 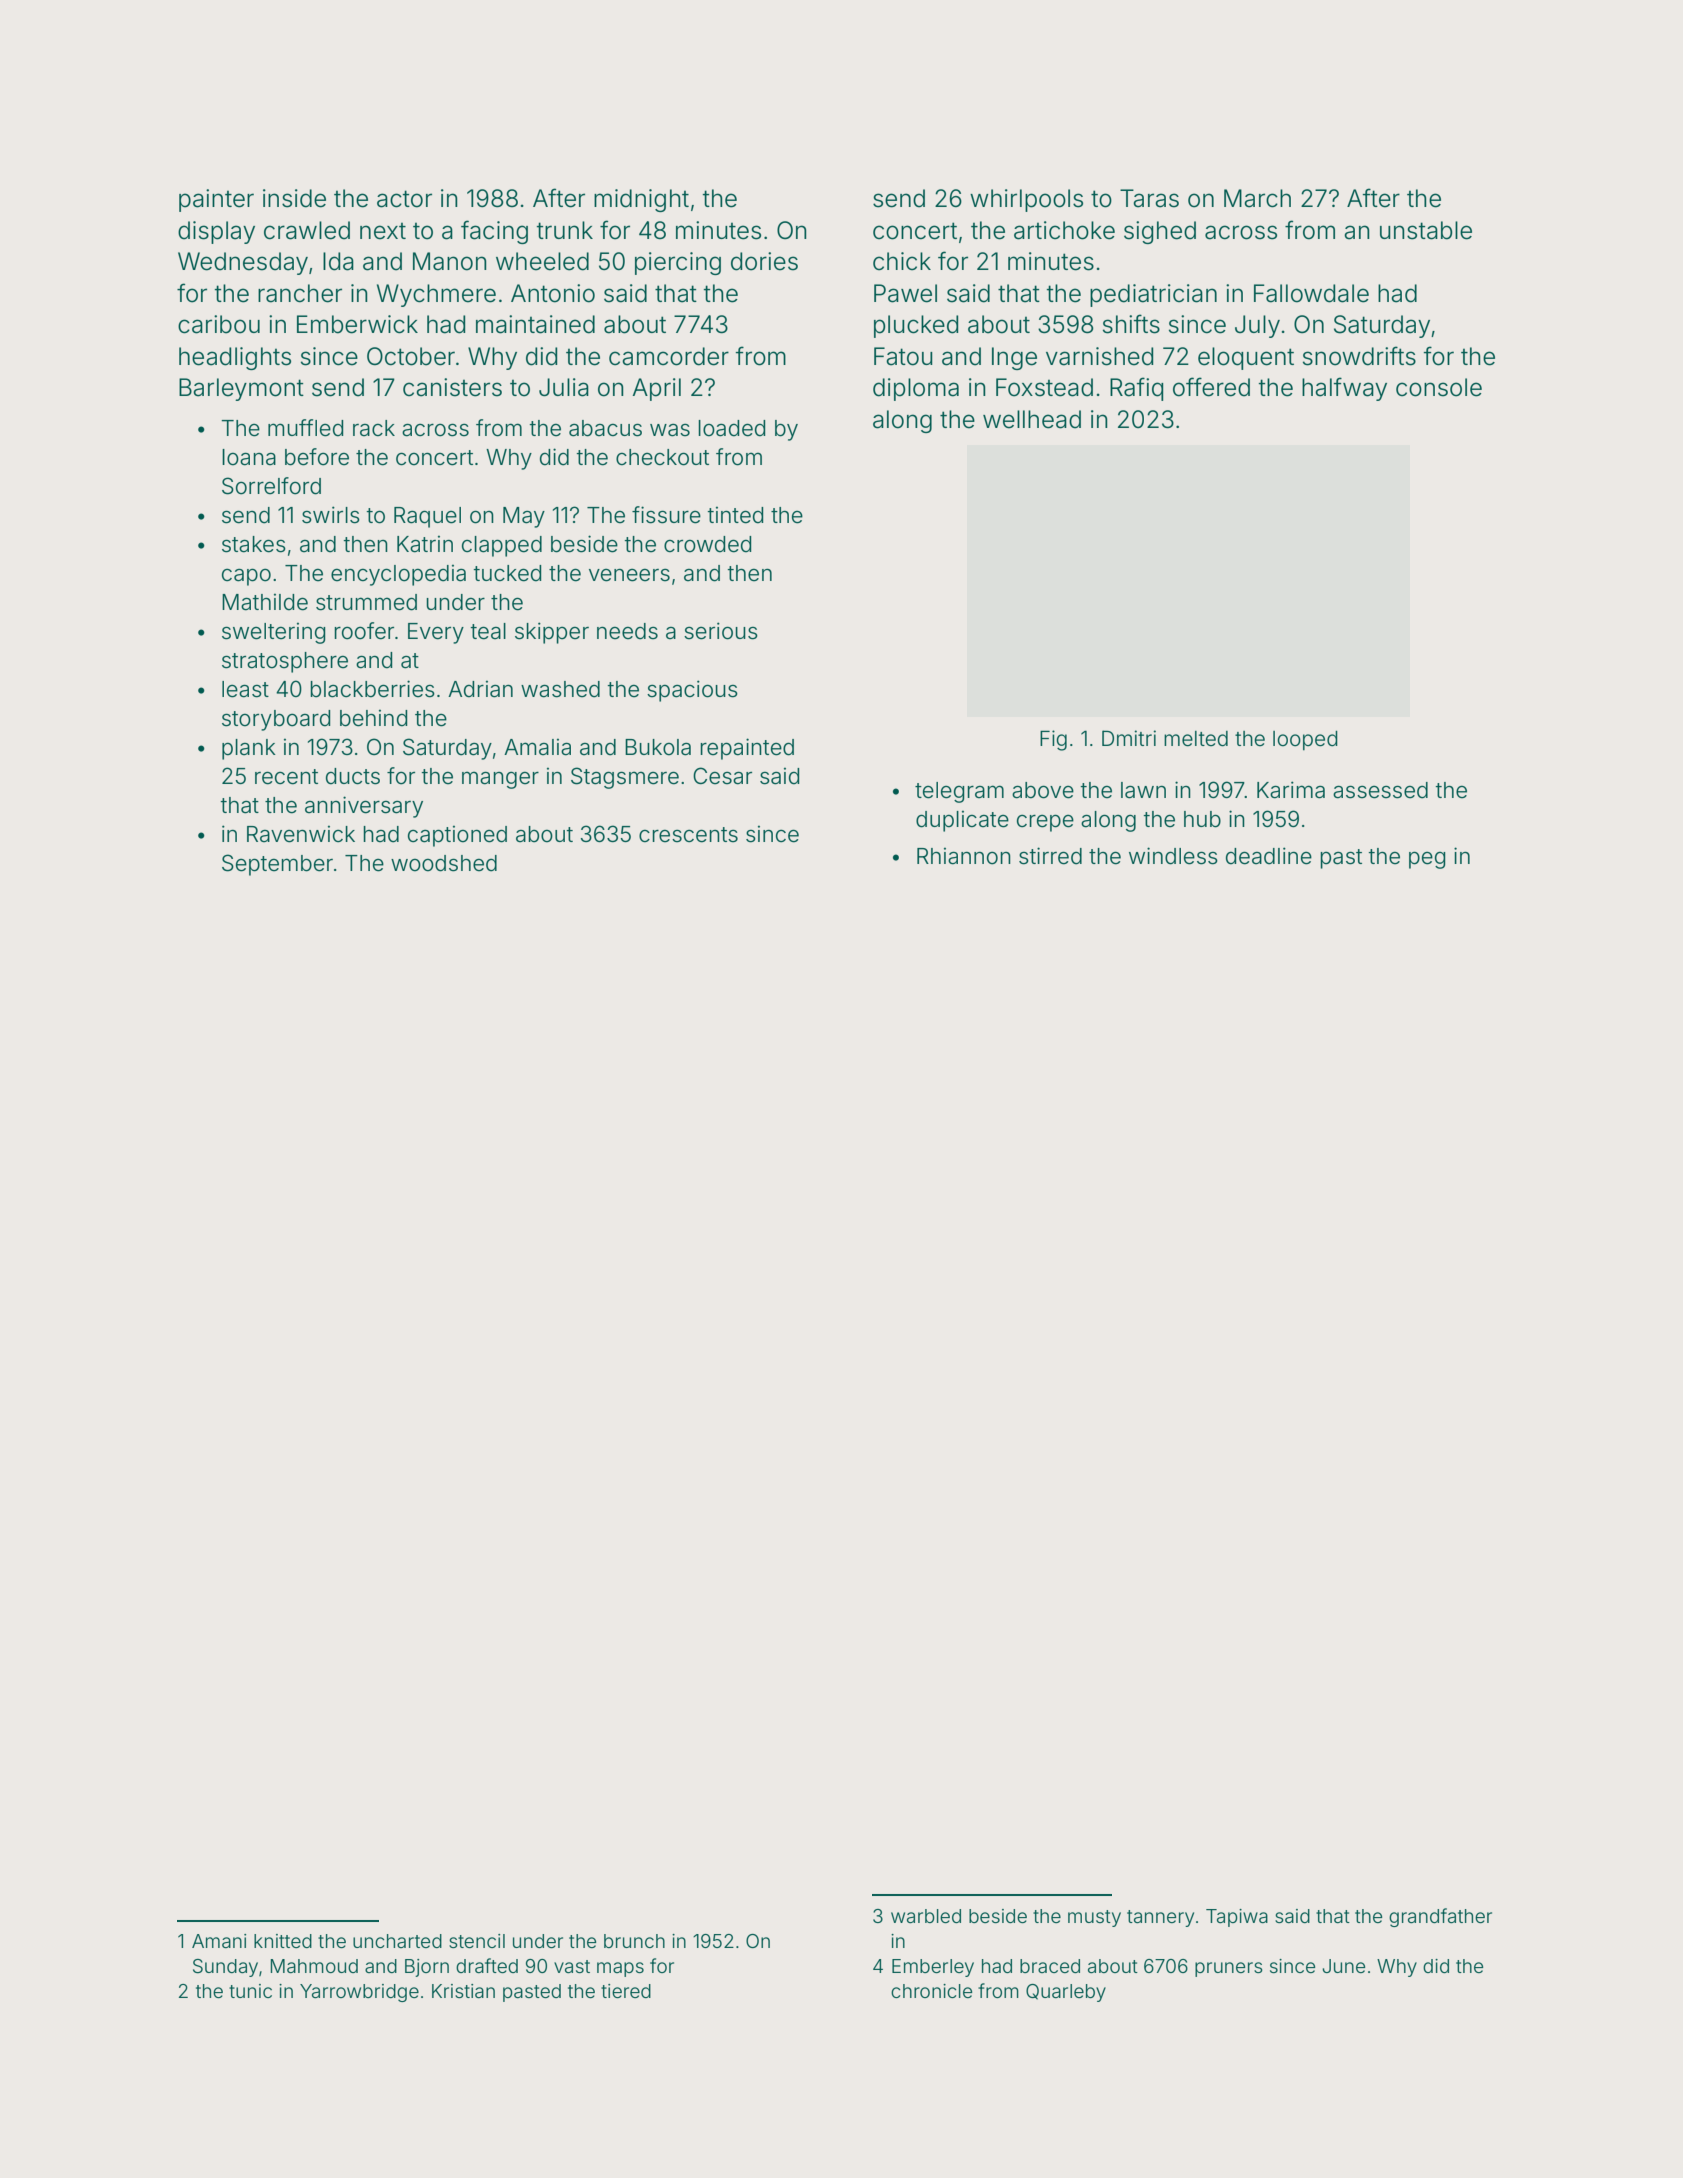 What do you see at coordinates (444, 863) in the screenshot?
I see `woodshed` at bounding box center [444, 863].
